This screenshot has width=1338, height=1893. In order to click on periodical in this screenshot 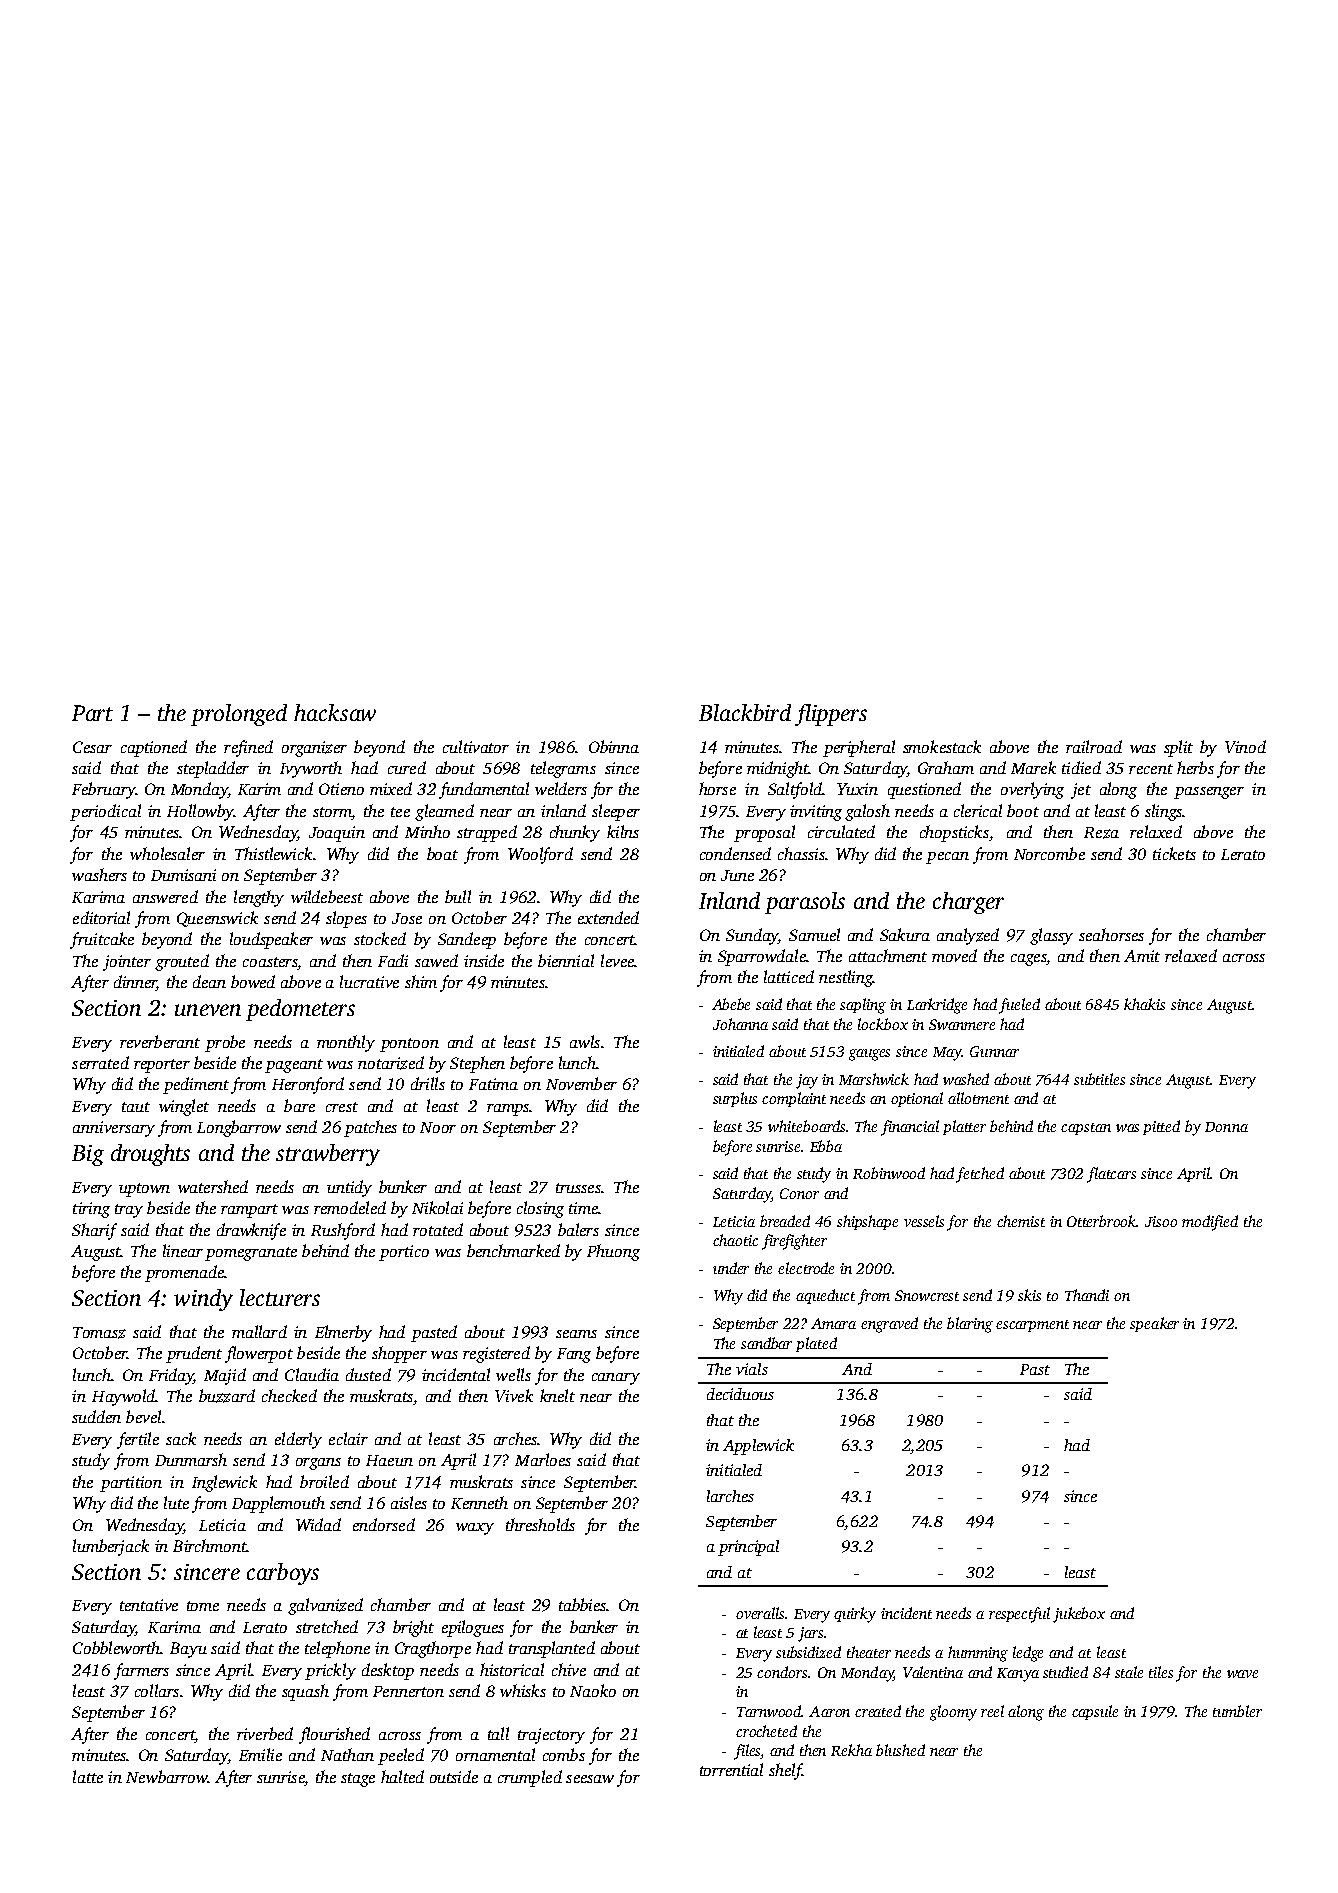, I will do `click(105, 812)`.
